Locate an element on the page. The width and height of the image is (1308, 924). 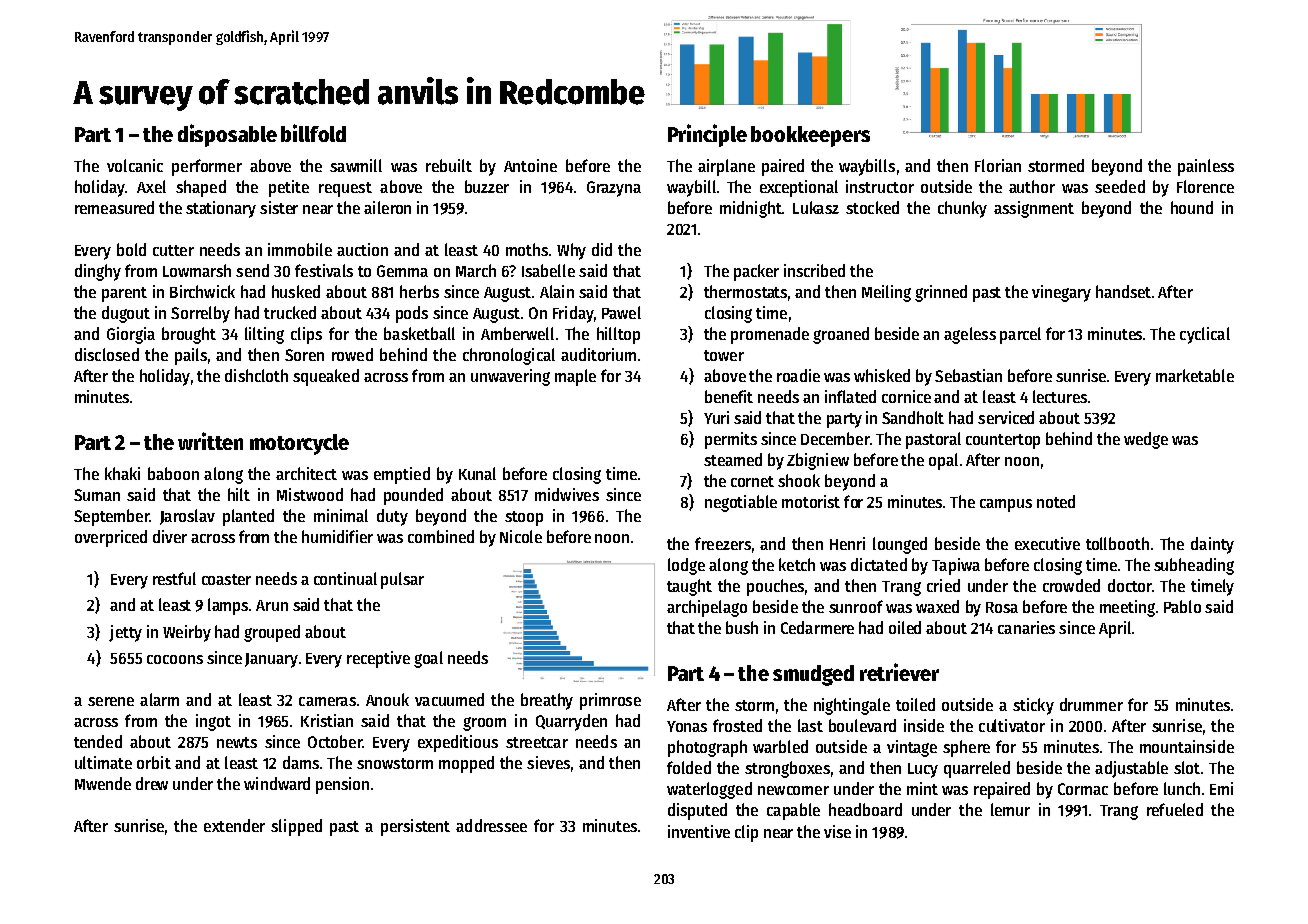
wedge is located at coordinates (1146, 440).
